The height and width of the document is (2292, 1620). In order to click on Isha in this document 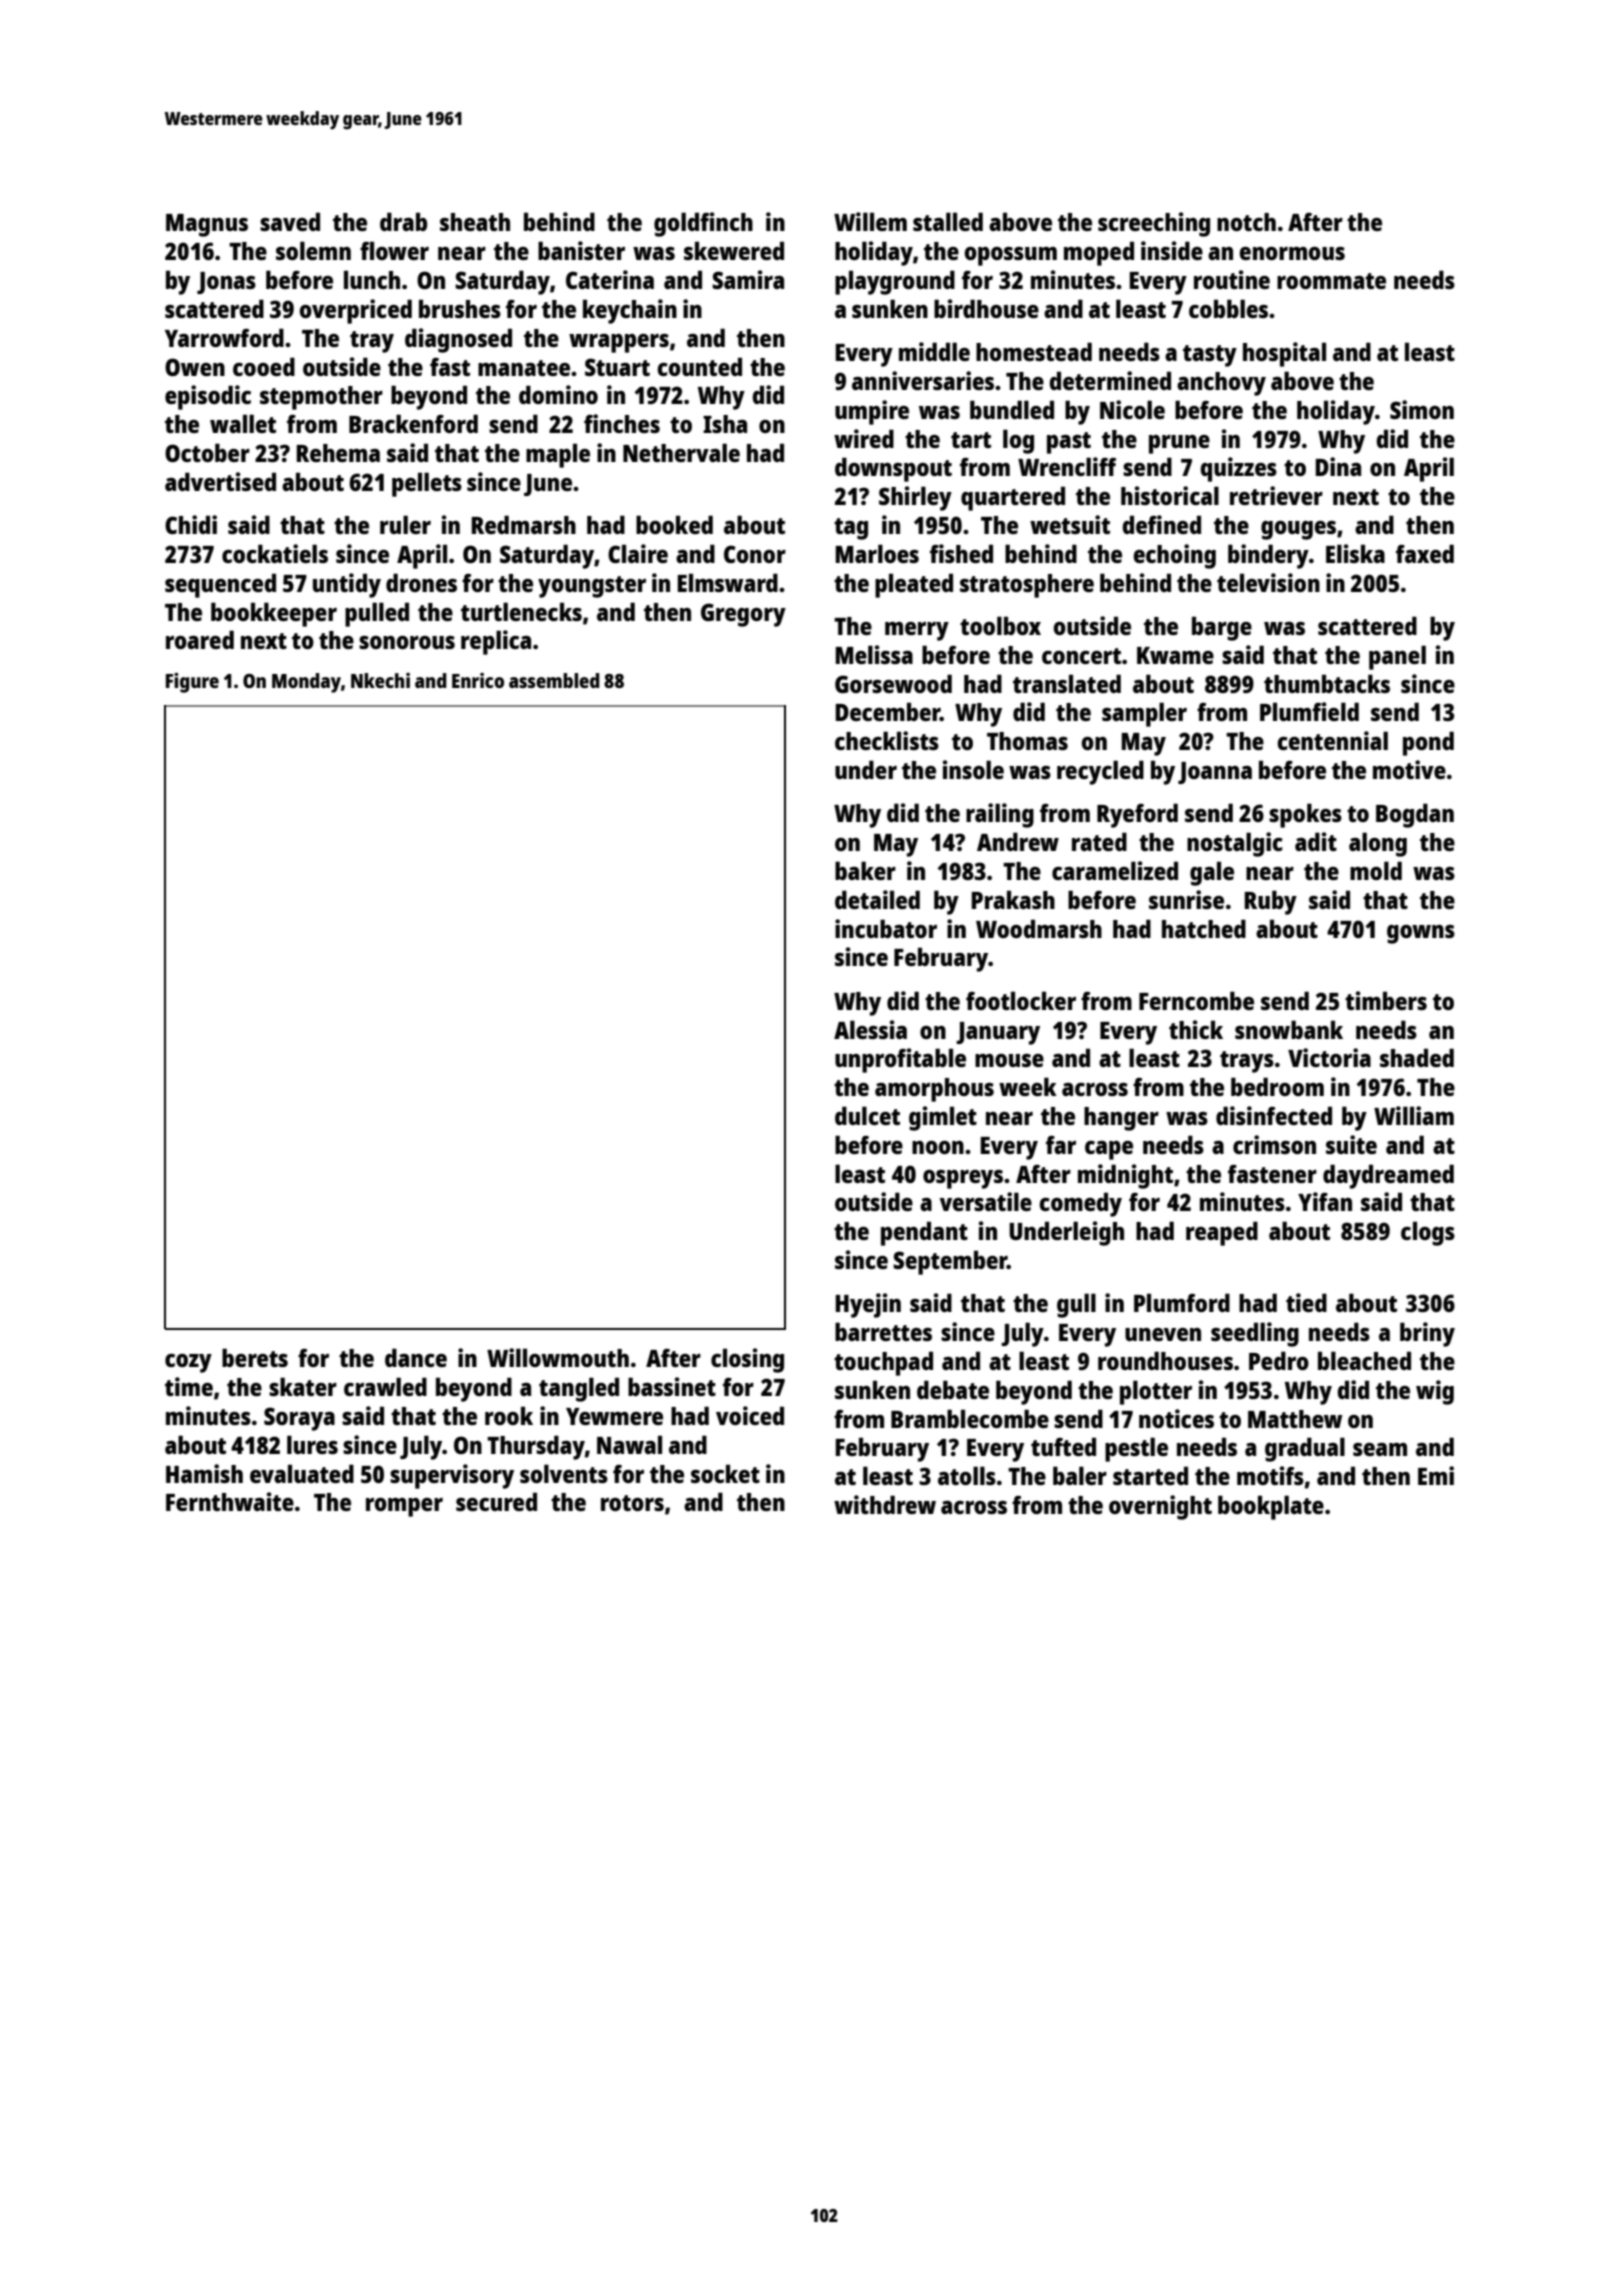, I will do `click(725, 424)`.
